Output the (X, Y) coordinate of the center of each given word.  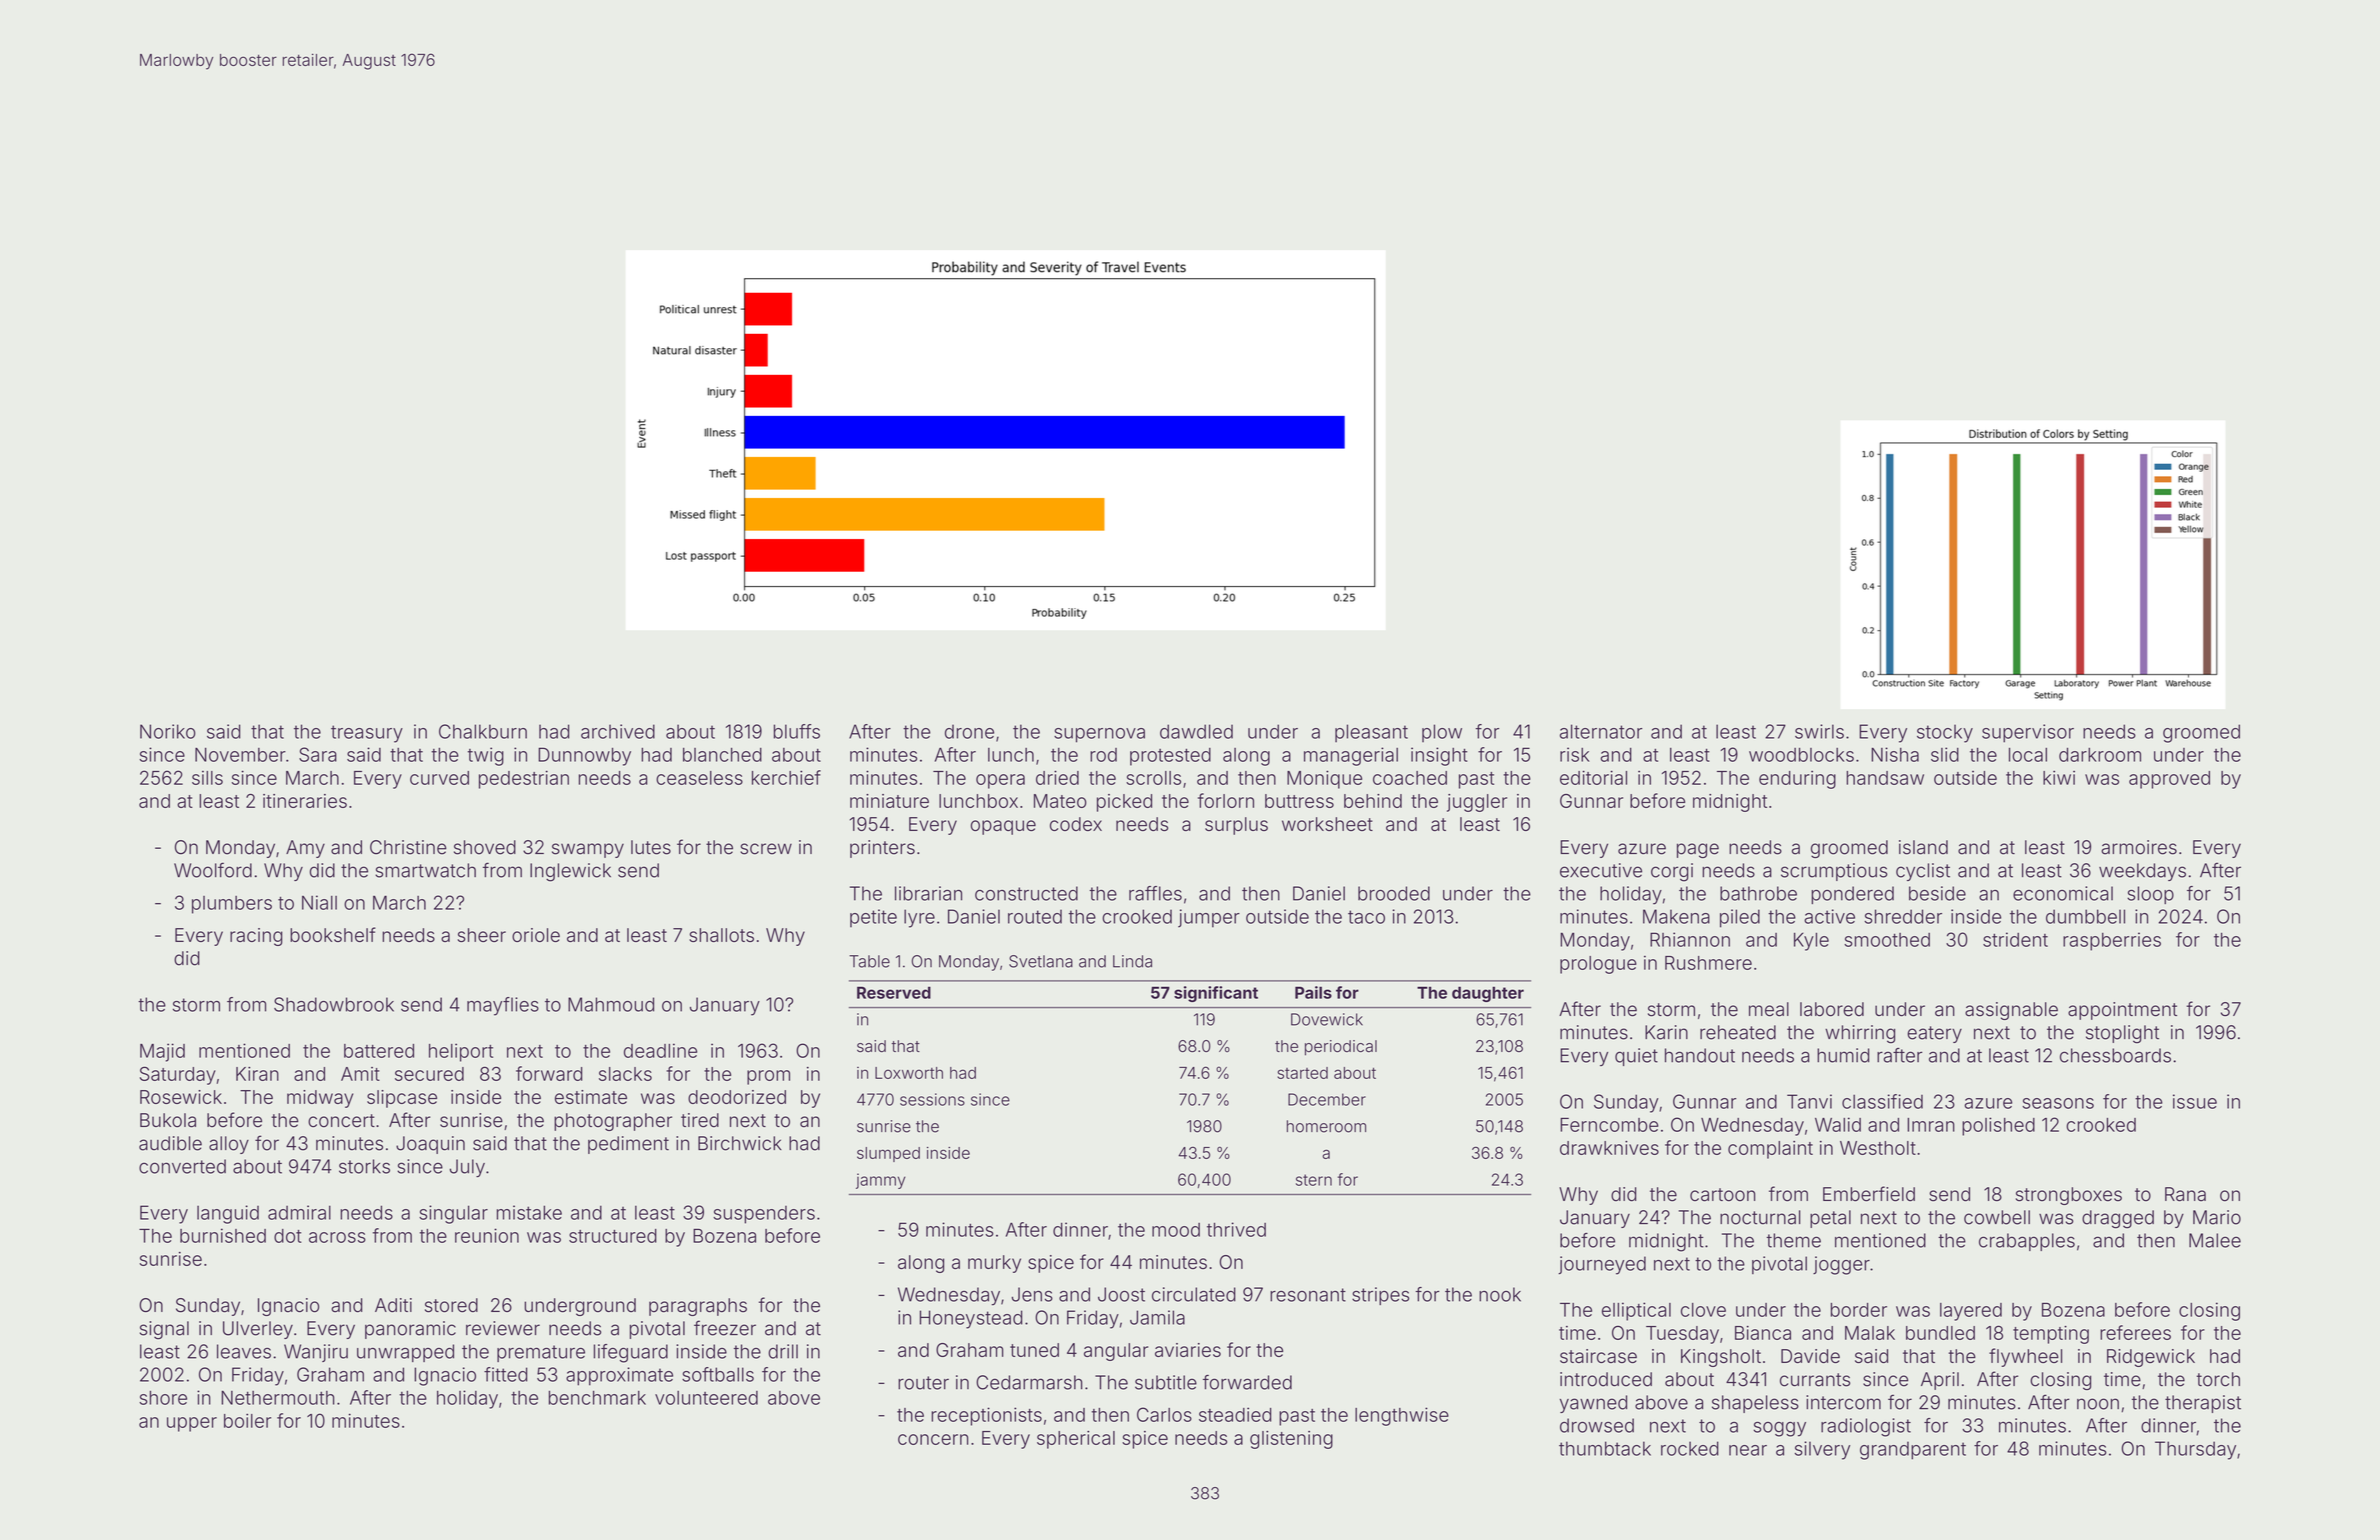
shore (163, 1398)
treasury (367, 734)
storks (364, 1166)
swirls (1819, 731)
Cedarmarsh (1029, 1382)
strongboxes (2069, 1196)
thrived (1236, 1229)
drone (969, 732)
